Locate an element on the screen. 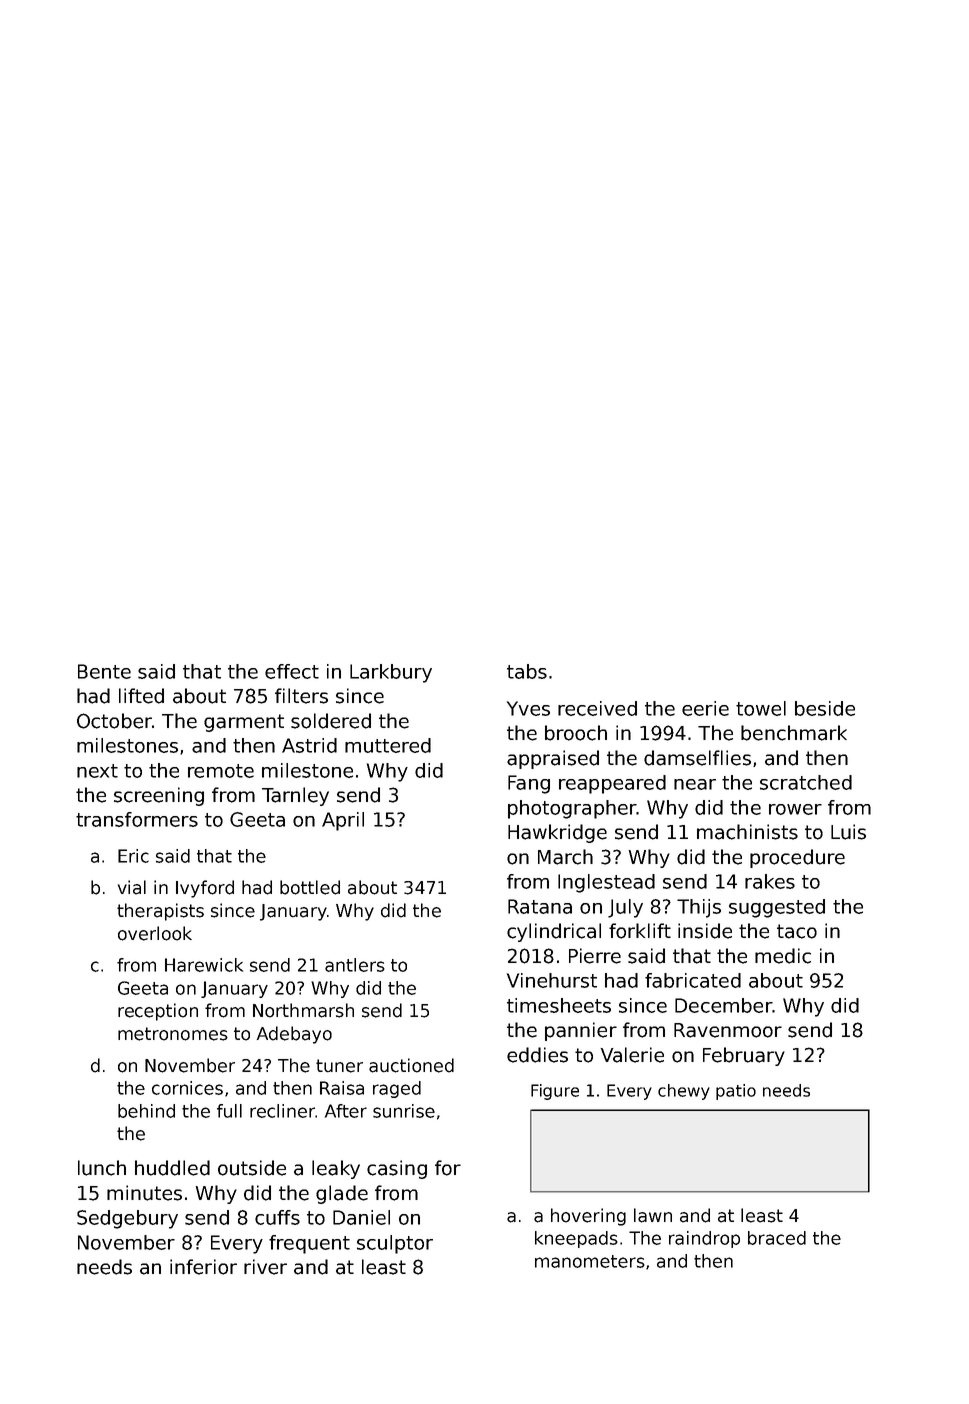  Figure is located at coordinates (555, 1092).
